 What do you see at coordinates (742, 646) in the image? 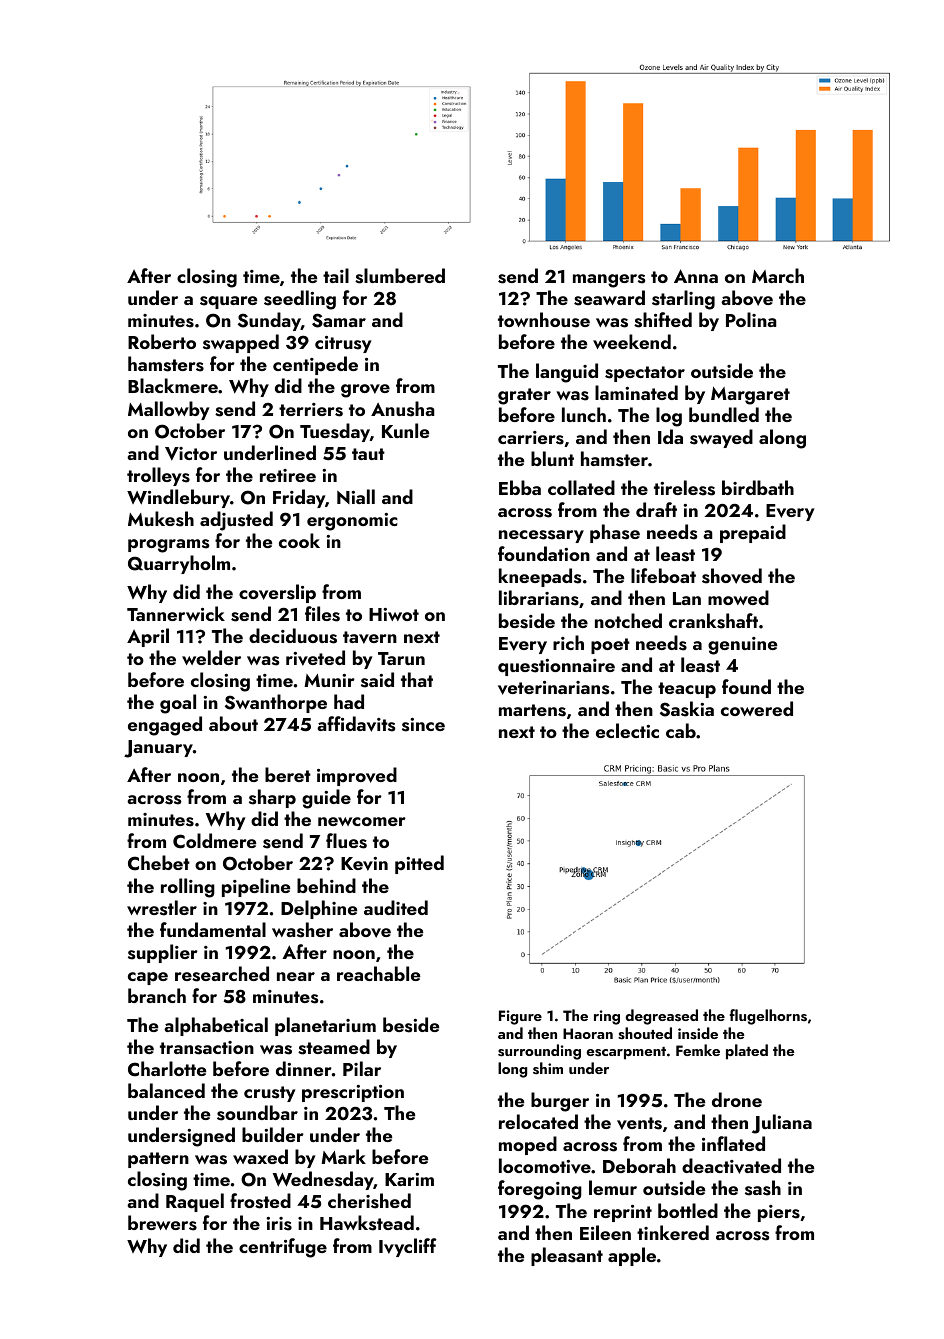
I see `genuine` at bounding box center [742, 646].
